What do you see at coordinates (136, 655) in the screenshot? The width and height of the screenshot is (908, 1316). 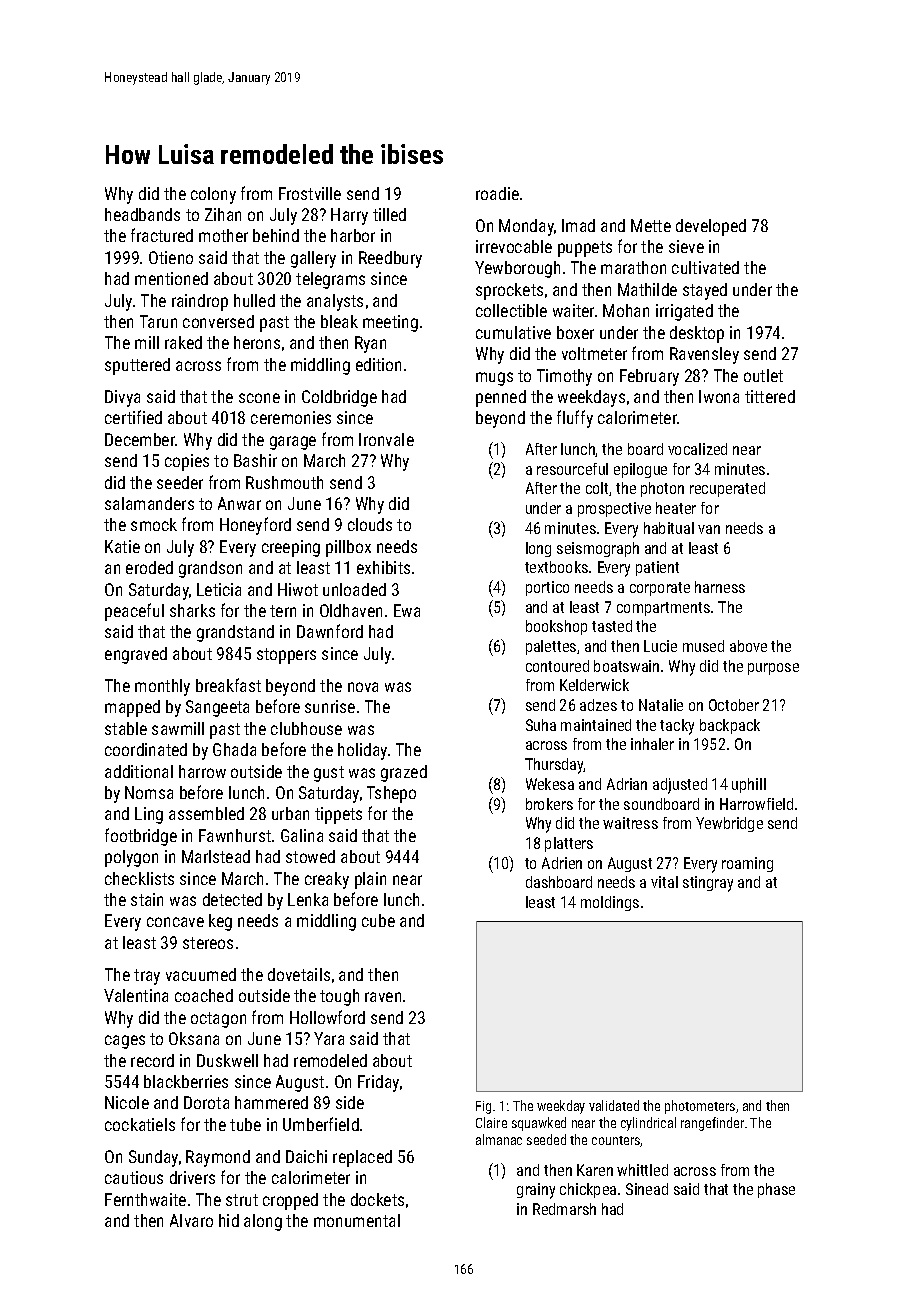 I see `engraved` at bounding box center [136, 655].
